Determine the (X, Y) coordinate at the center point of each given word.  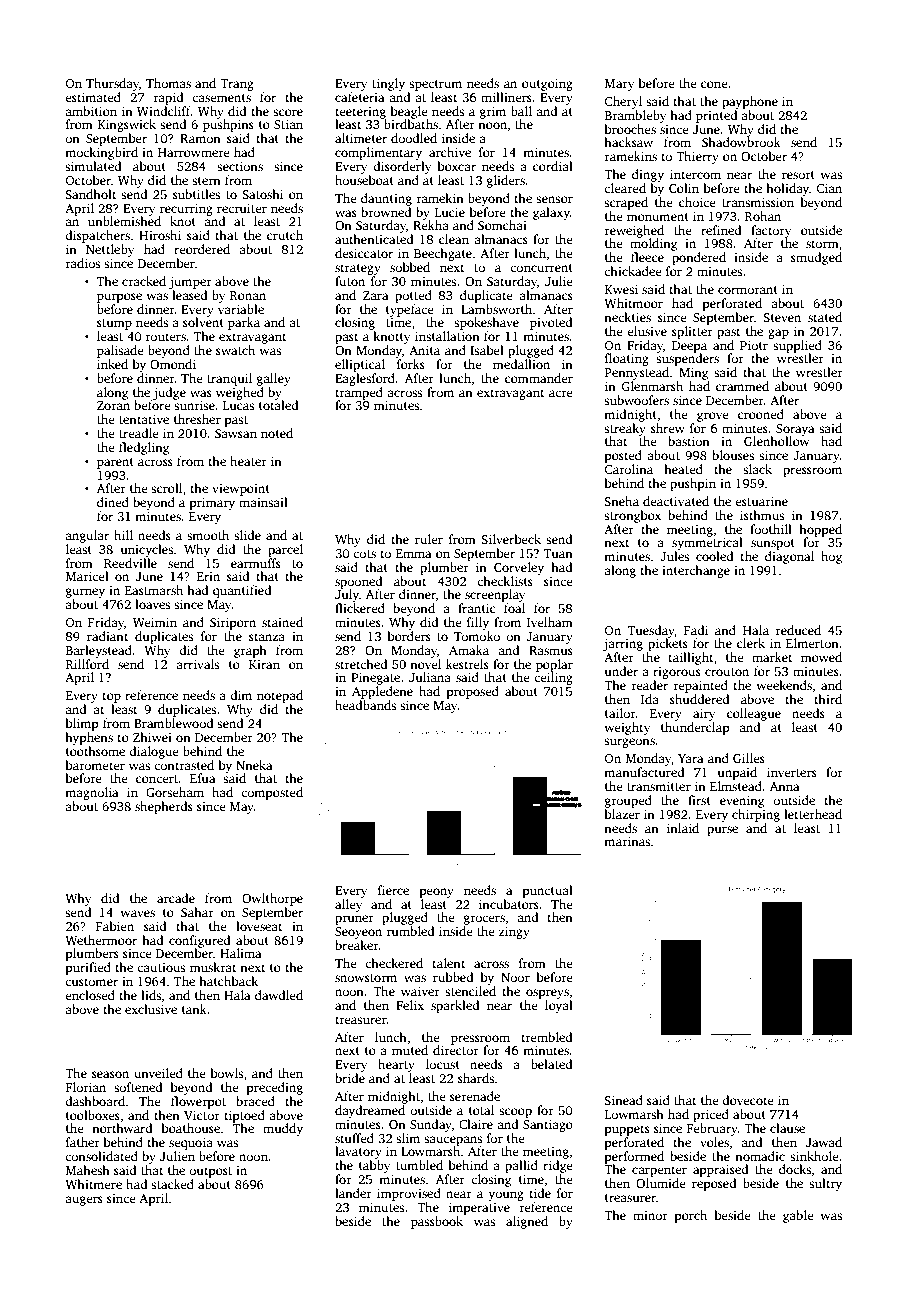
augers (84, 1201)
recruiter (242, 208)
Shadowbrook (741, 142)
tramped (359, 393)
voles (714, 1142)
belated (551, 1064)
